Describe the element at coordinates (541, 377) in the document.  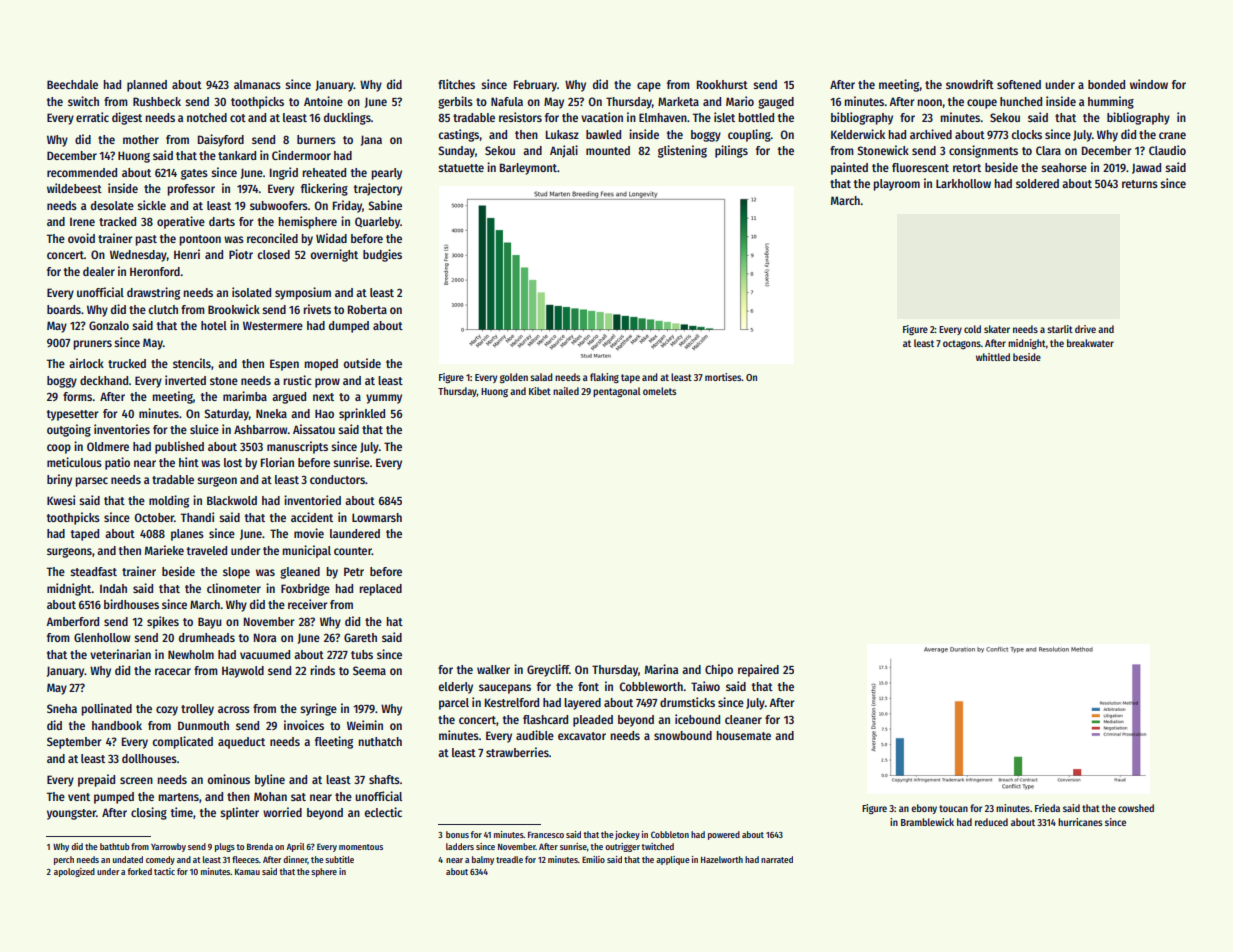
I see `salad` at that location.
